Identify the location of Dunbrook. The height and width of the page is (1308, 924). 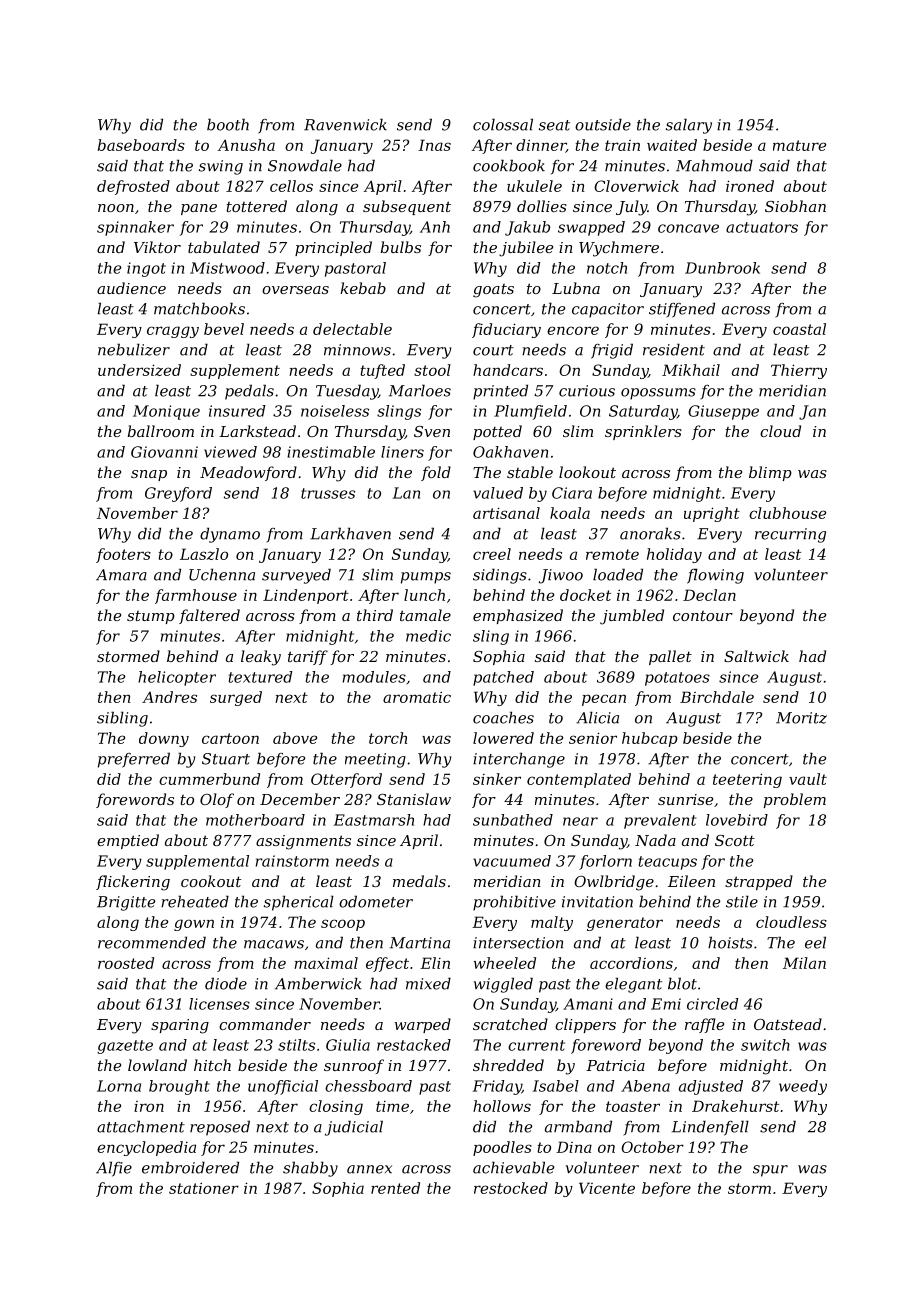
(722, 268).
